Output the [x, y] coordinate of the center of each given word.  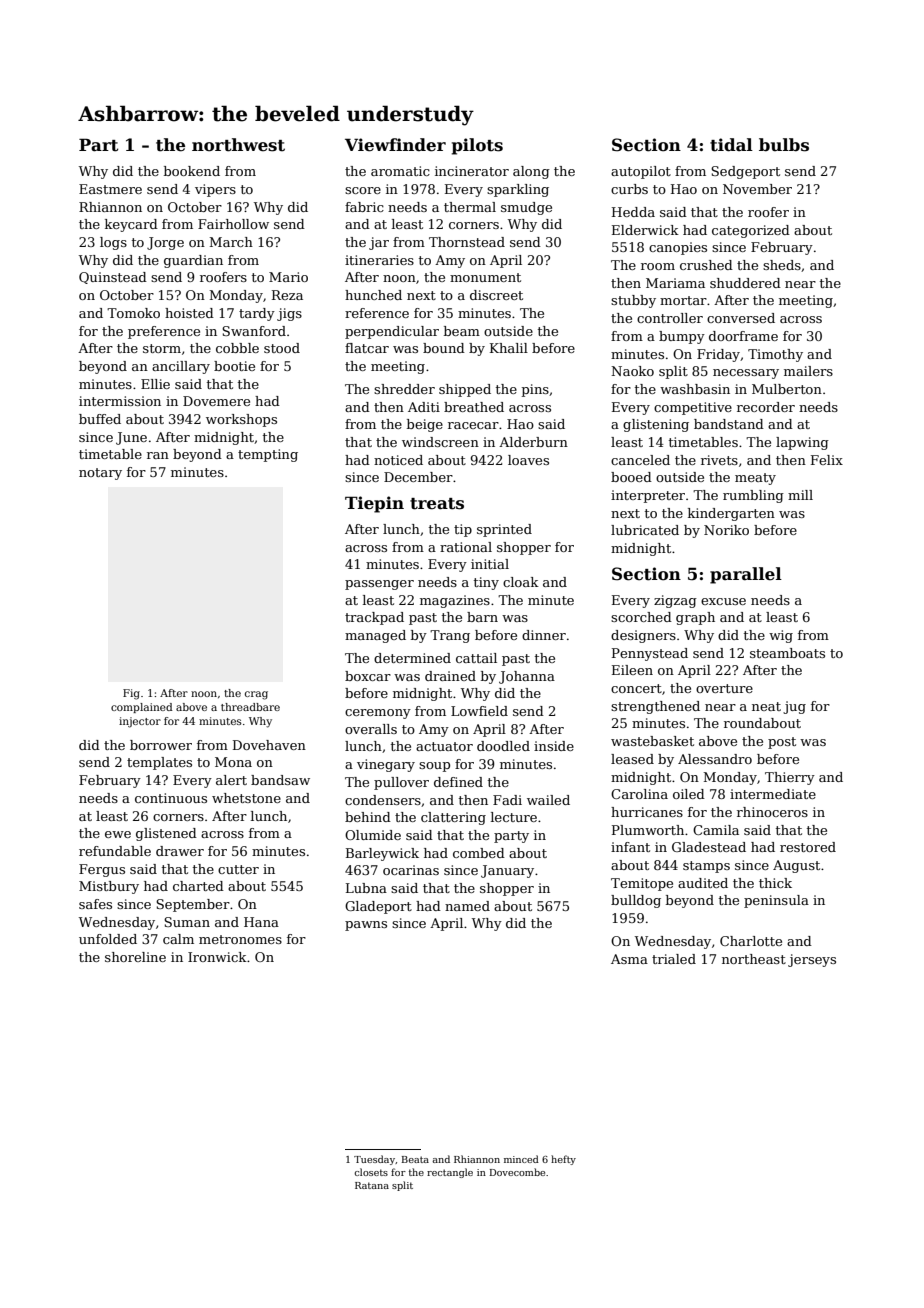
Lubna [366, 888]
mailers [808, 371]
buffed [100, 419]
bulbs [784, 145]
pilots [477, 146]
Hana [261, 922]
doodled [503, 746]
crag [256, 695]
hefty [563, 1160]
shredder [404, 389]
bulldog [636, 901]
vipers [215, 190]
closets [371, 1172]
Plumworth [648, 830]
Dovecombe [517, 1172]
